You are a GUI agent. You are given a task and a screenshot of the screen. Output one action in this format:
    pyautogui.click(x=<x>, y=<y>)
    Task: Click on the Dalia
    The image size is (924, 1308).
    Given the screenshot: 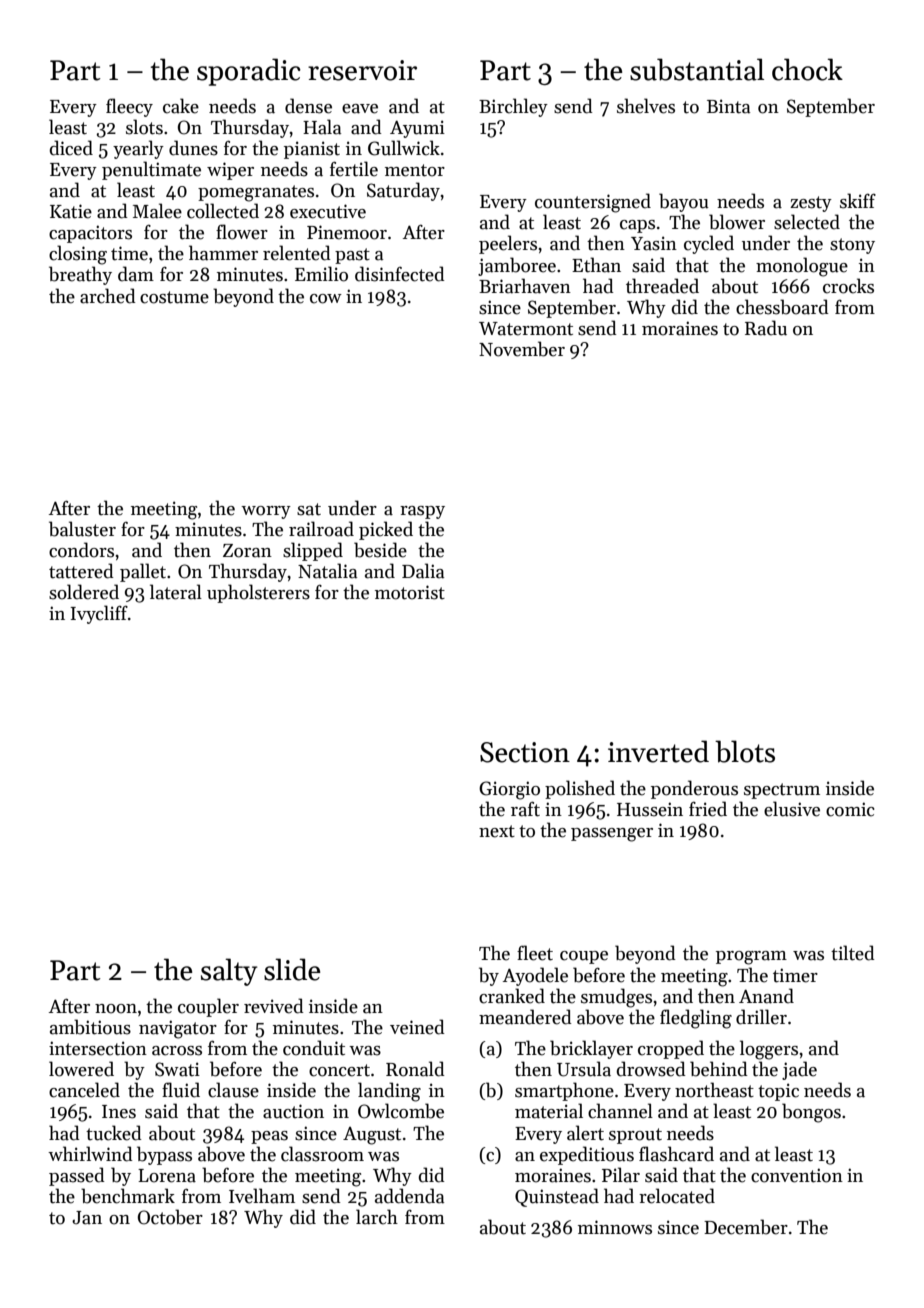 What is the action you would take?
    pyautogui.click(x=423, y=571)
